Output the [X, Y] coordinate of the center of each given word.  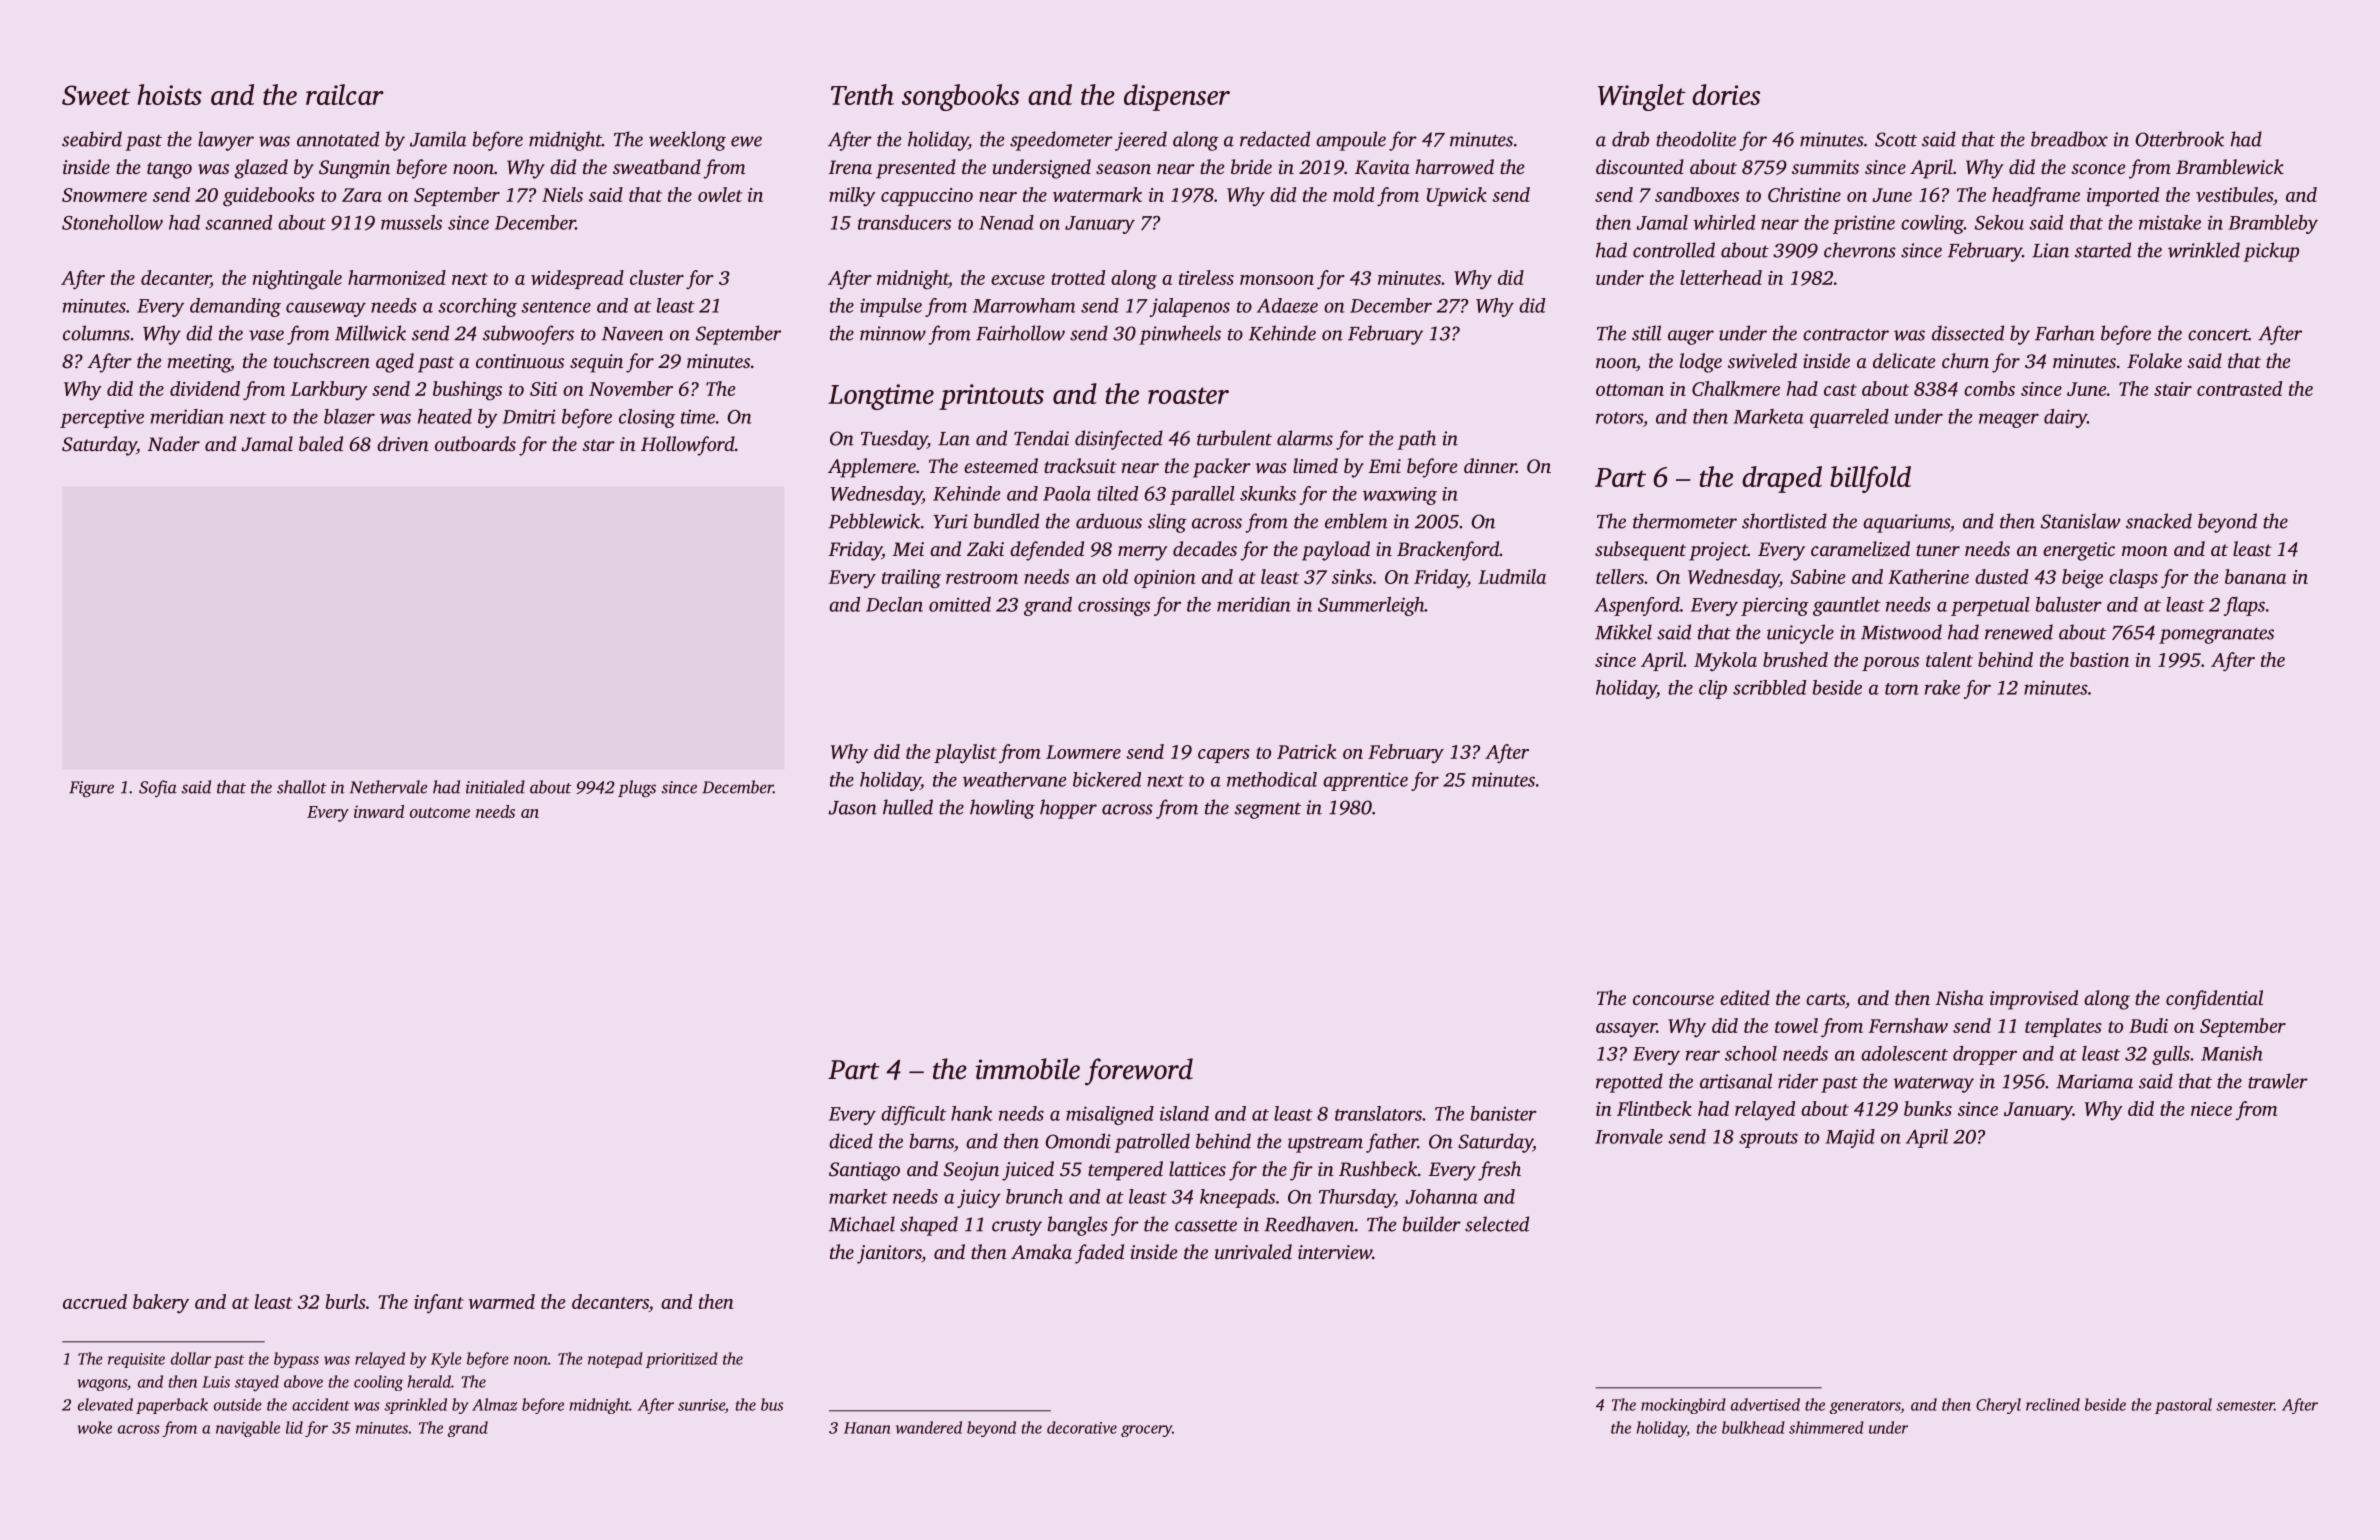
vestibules [2234, 194]
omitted [960, 604]
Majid [1850, 1138]
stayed [257, 1383]
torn [1902, 689]
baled [321, 443]
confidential [2214, 1000]
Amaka [1041, 1251]
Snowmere [104, 195]
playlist [965, 754]
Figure [91, 789]
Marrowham [1024, 305]
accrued [95, 1301]
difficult [913, 1115]
